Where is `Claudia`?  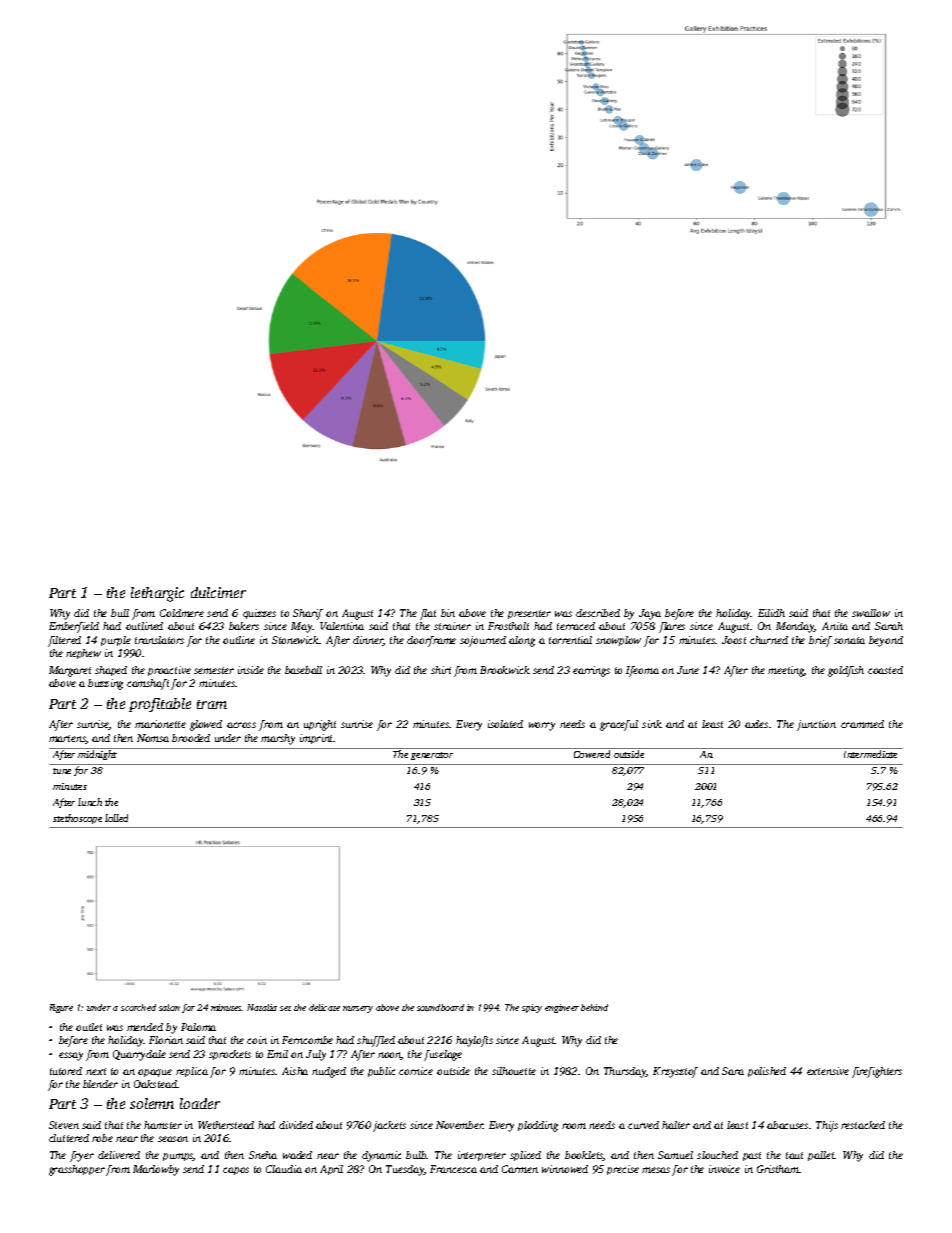
Claudia is located at coordinates (284, 1169).
